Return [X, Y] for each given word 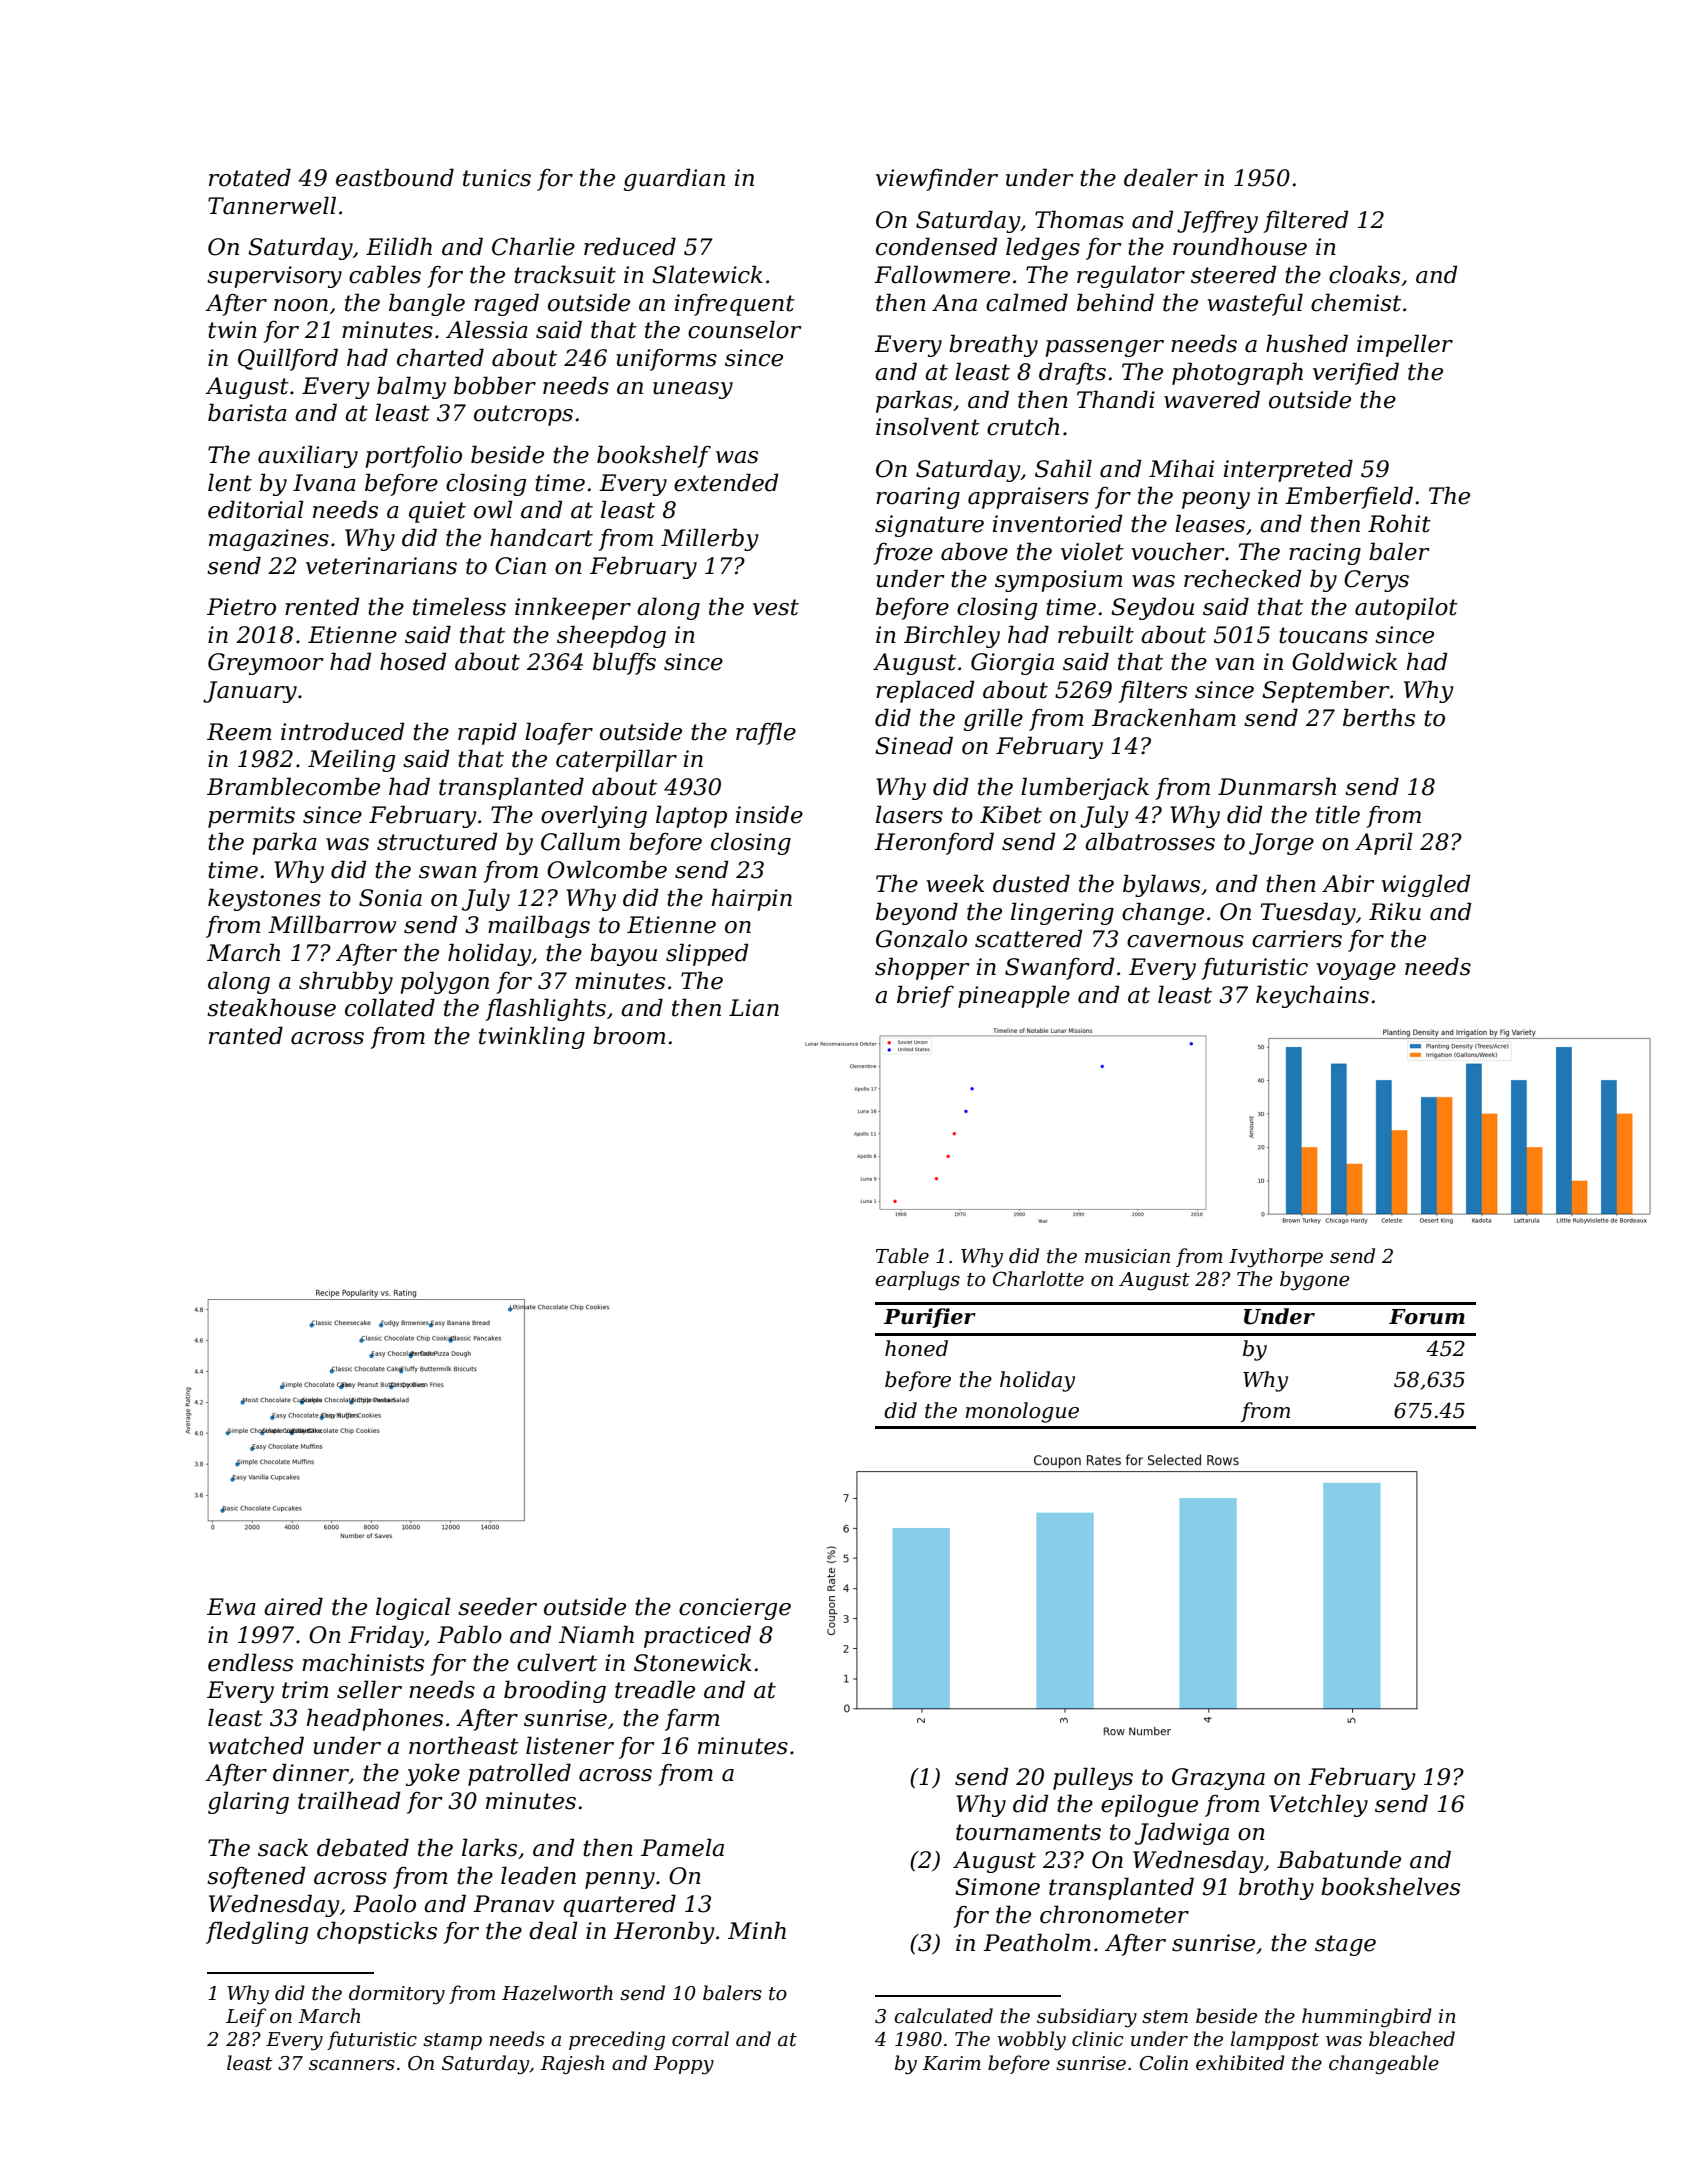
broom [629, 1035]
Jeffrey [1217, 222]
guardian [674, 179]
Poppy [683, 2065]
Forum [1427, 1317]
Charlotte [1038, 1279]
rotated [250, 177]
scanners [352, 2065]
